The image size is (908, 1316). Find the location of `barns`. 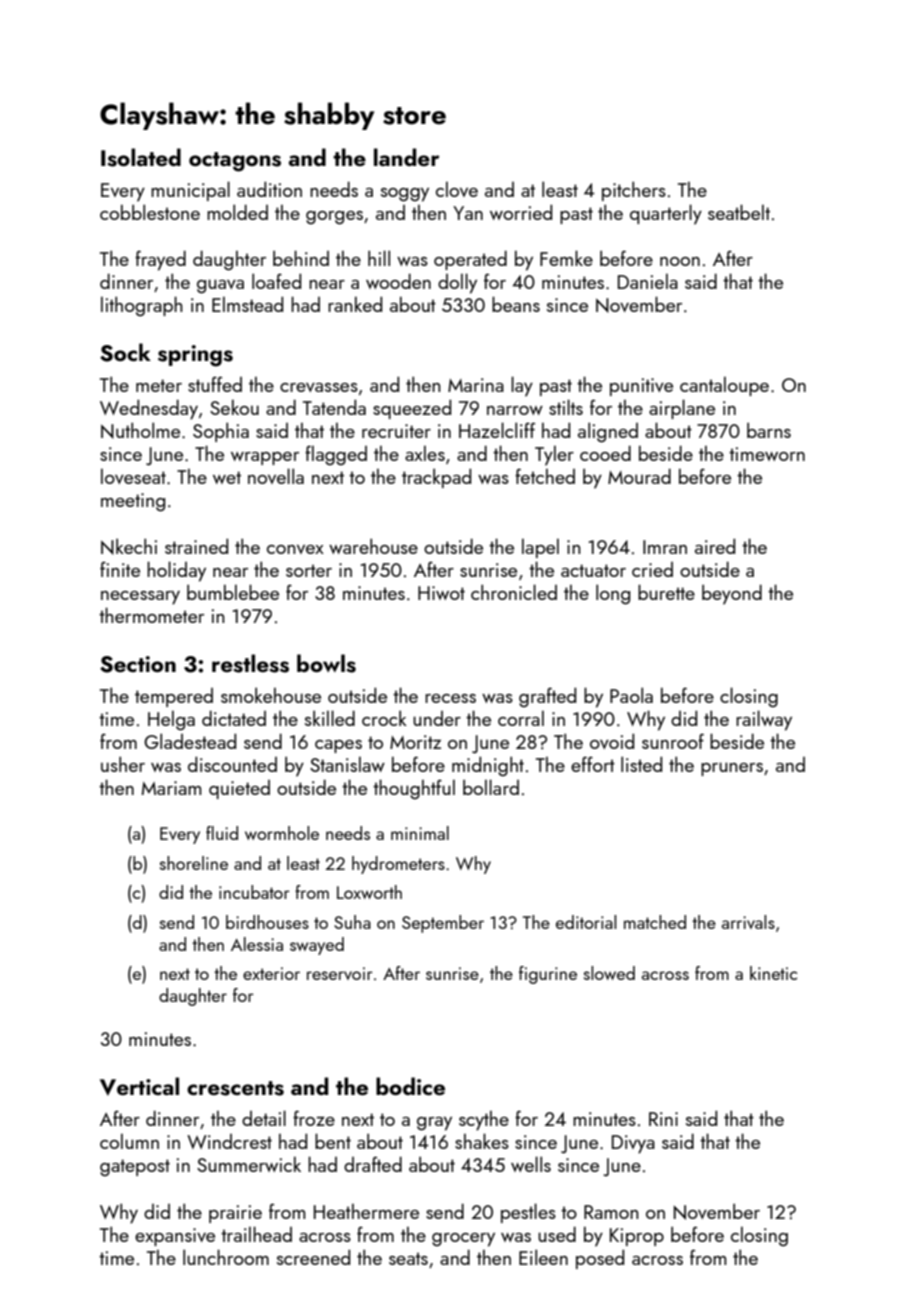

barns is located at coordinates (769, 430).
